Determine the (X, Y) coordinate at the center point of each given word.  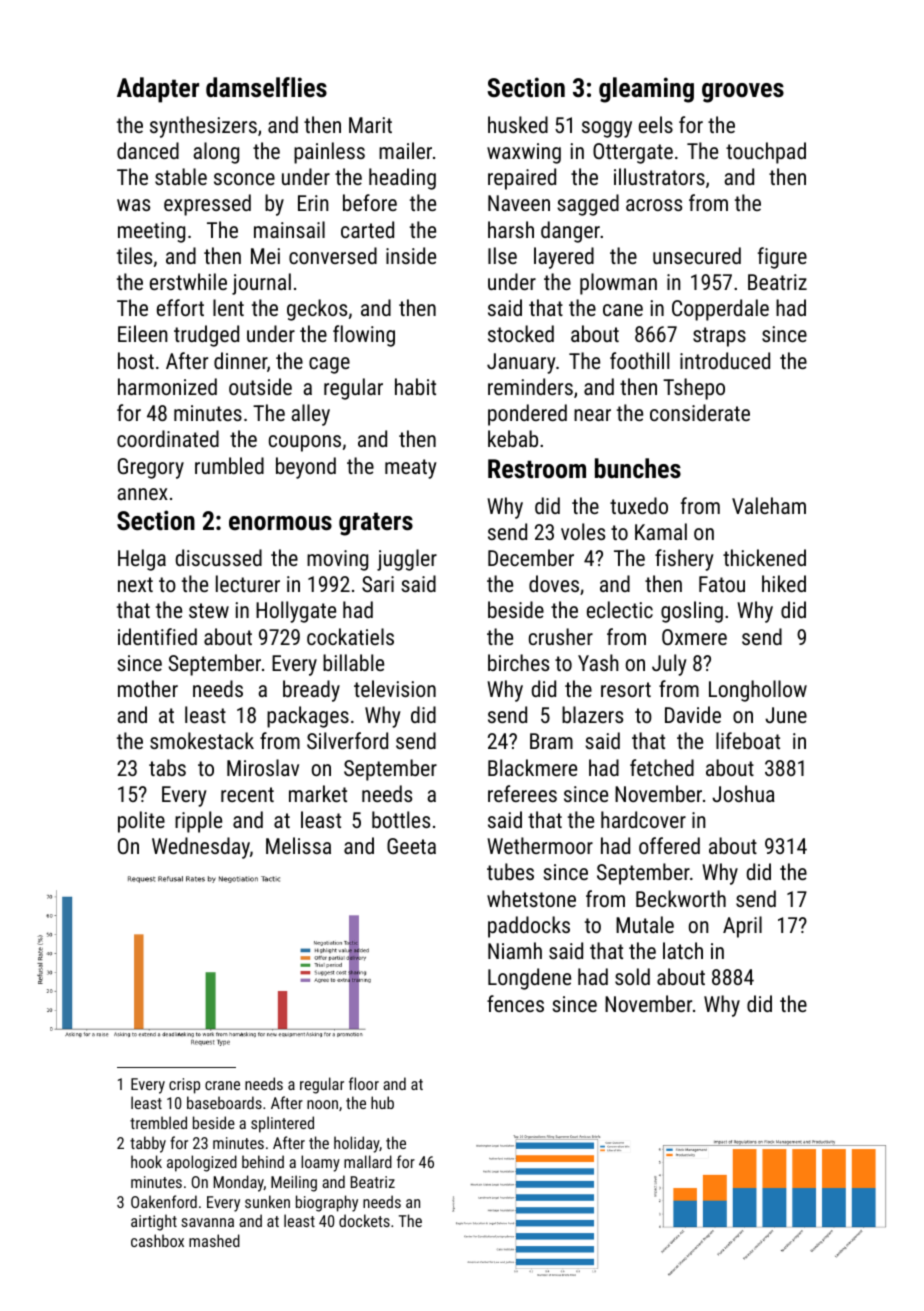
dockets (364, 1220)
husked (518, 124)
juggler (407, 560)
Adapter (158, 90)
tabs (167, 767)
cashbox (157, 1240)
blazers (592, 714)
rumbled (229, 465)
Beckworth (681, 898)
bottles (401, 819)
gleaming (646, 90)
